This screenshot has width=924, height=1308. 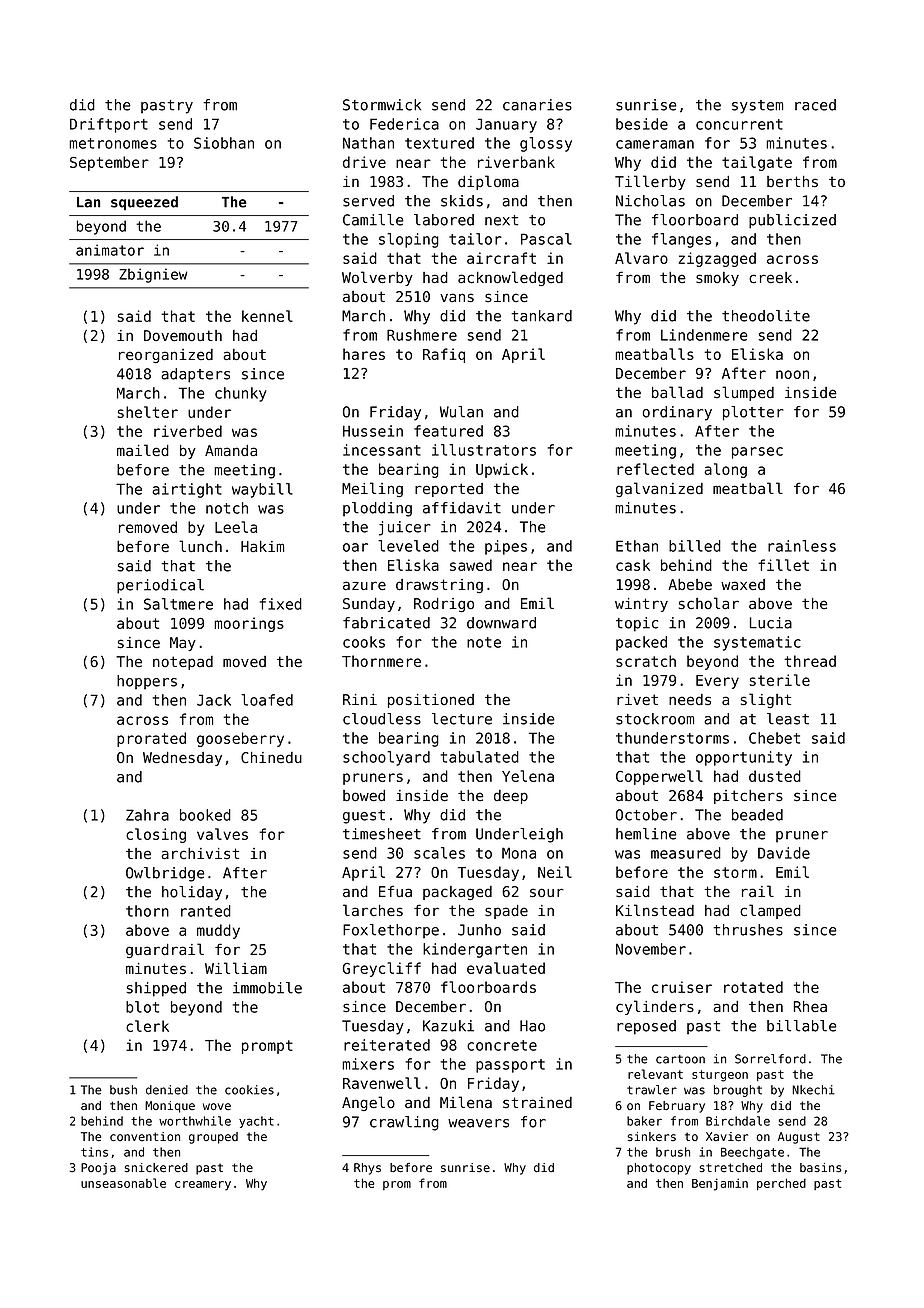 I want to click on Driftport, so click(x=109, y=125).
